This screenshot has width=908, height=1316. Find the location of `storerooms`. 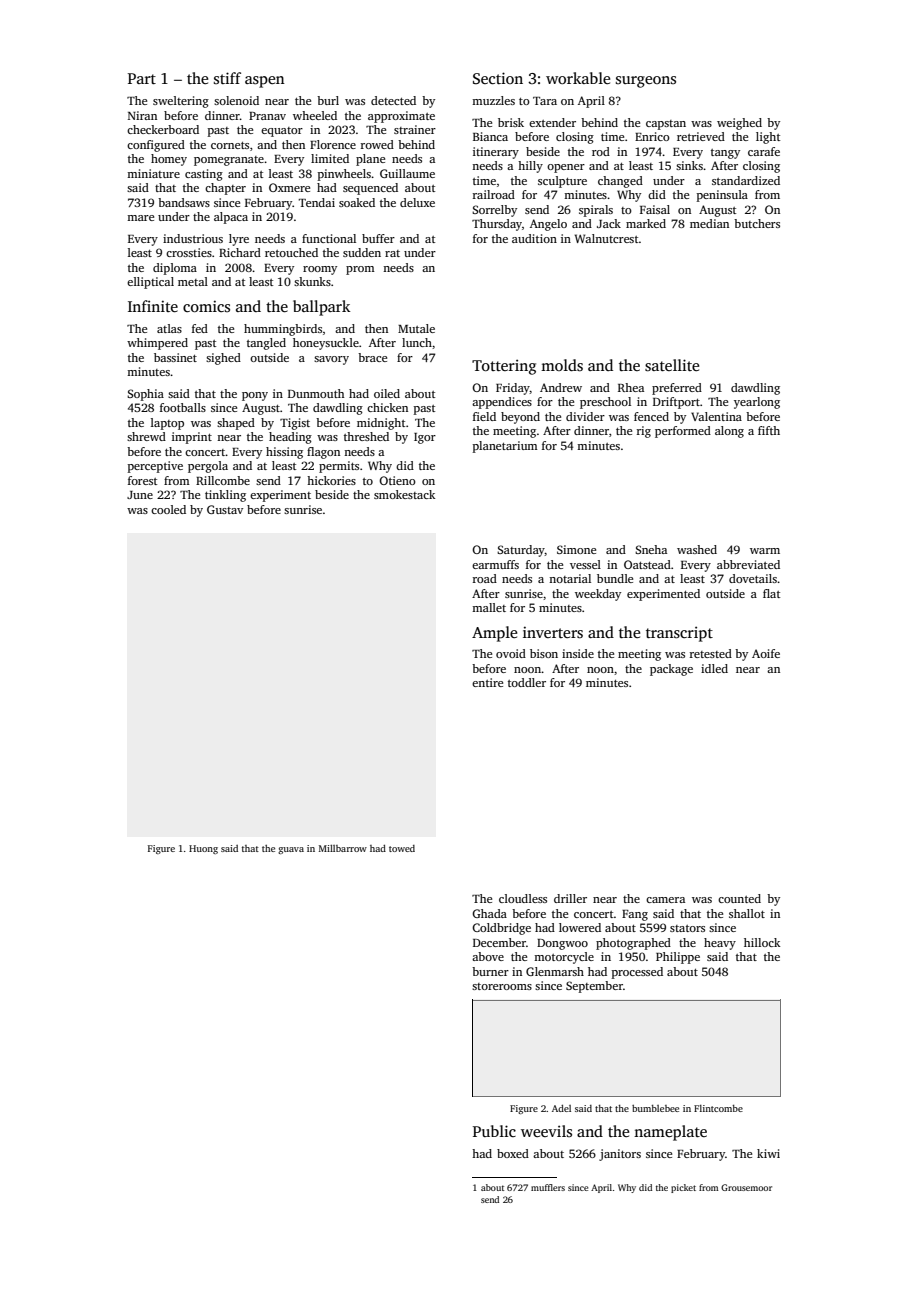

storerooms is located at coordinates (502, 986).
